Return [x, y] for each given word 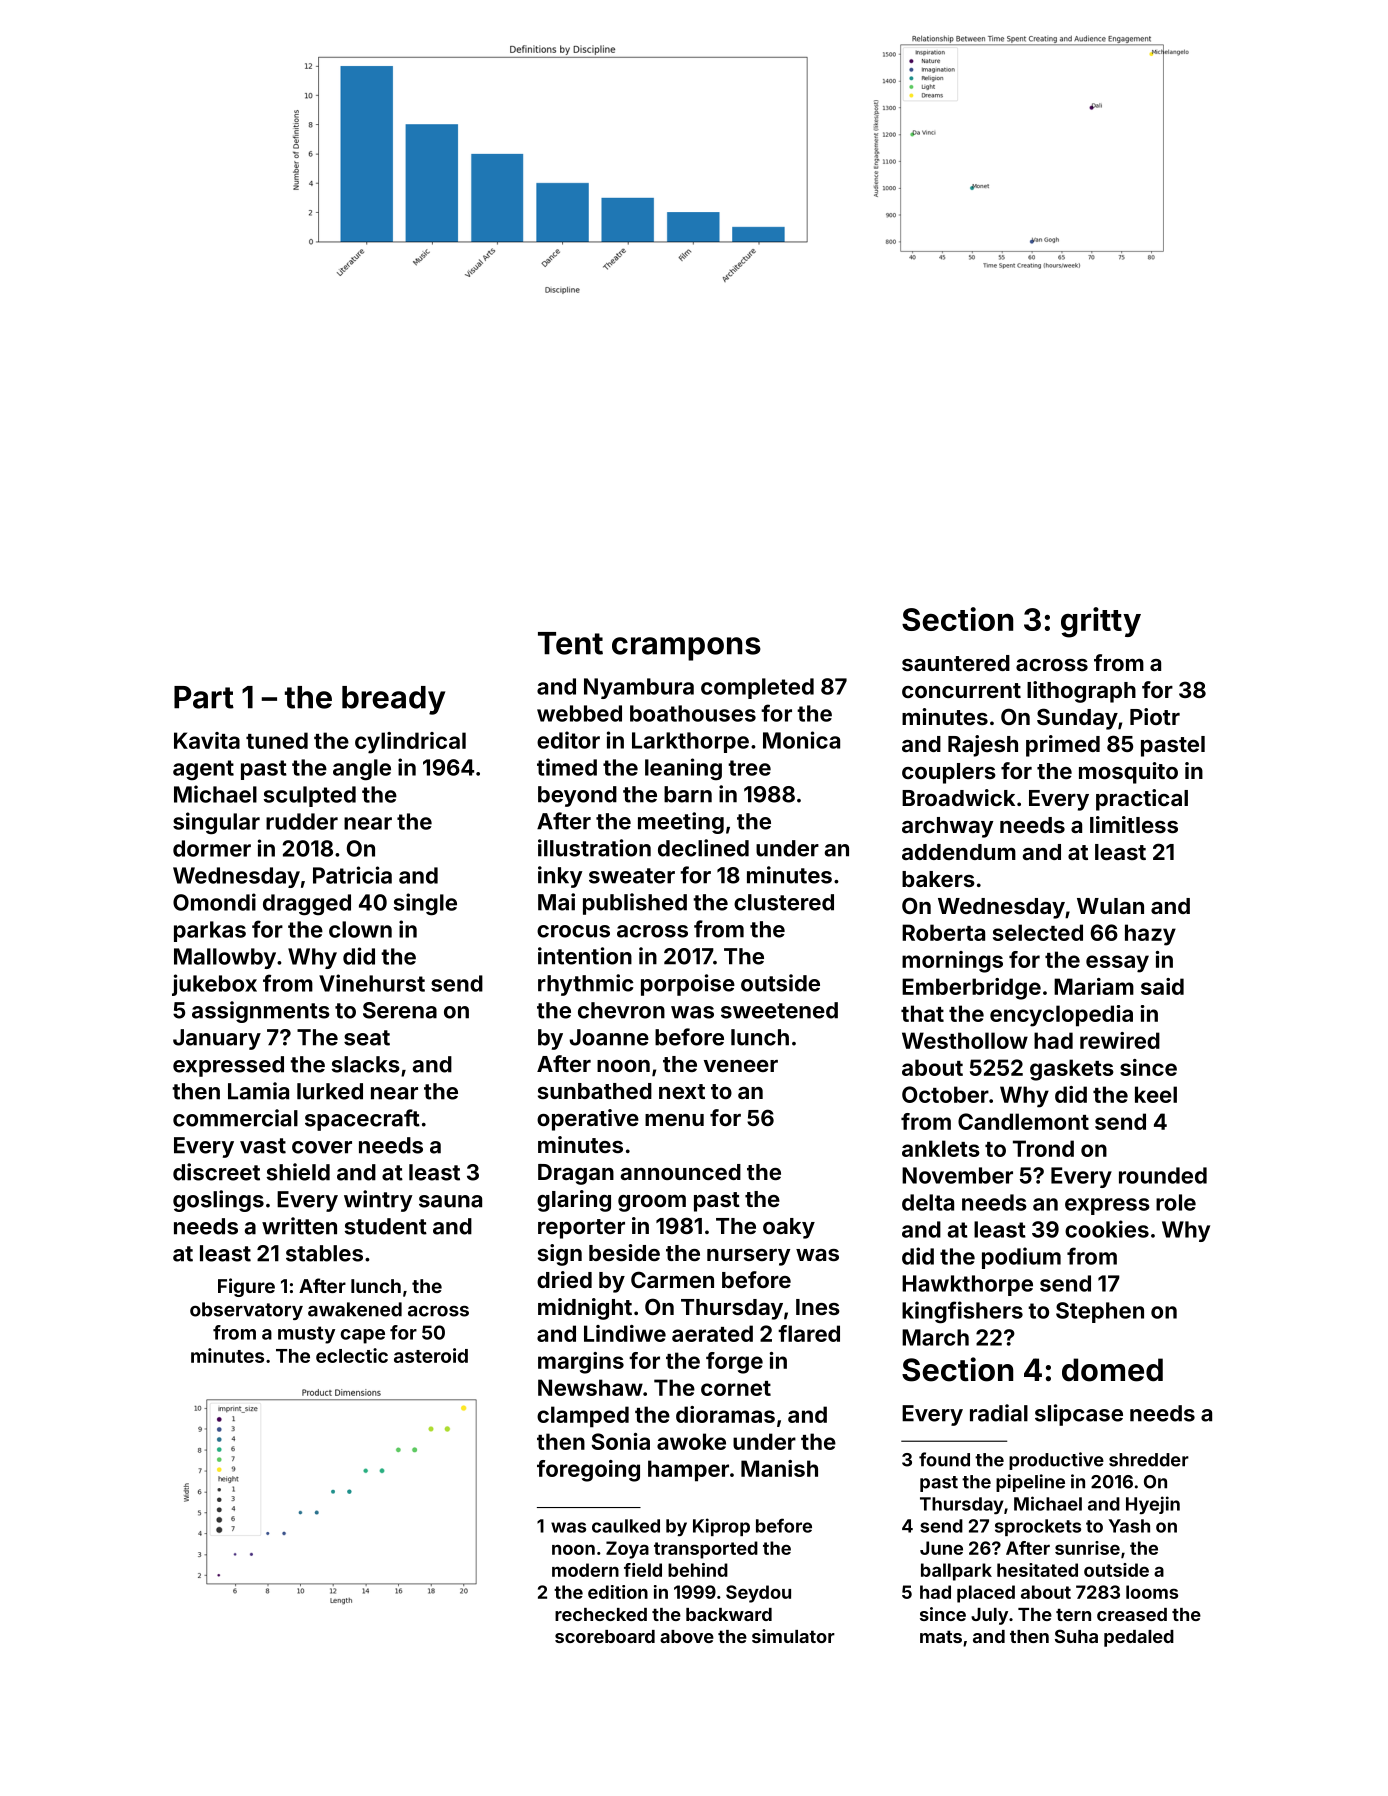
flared [809, 1333]
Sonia [620, 1441]
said [1162, 986]
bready [393, 700]
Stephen [1100, 1312]
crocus [573, 931]
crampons [686, 649]
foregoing [588, 1471]
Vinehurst [372, 983]
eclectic [352, 1355]
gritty [1101, 622]
